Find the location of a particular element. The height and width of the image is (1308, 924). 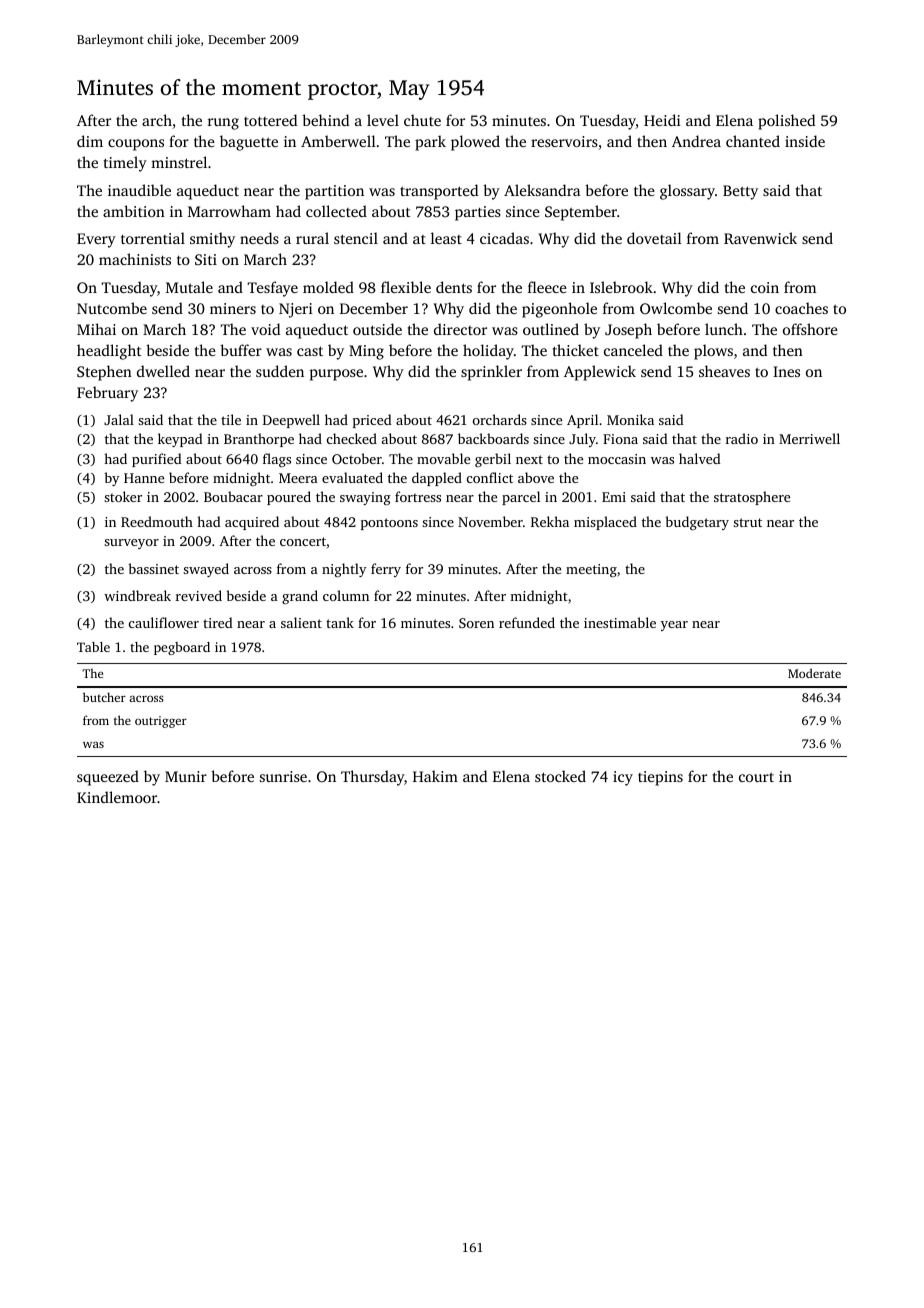

miners is located at coordinates (233, 308).
